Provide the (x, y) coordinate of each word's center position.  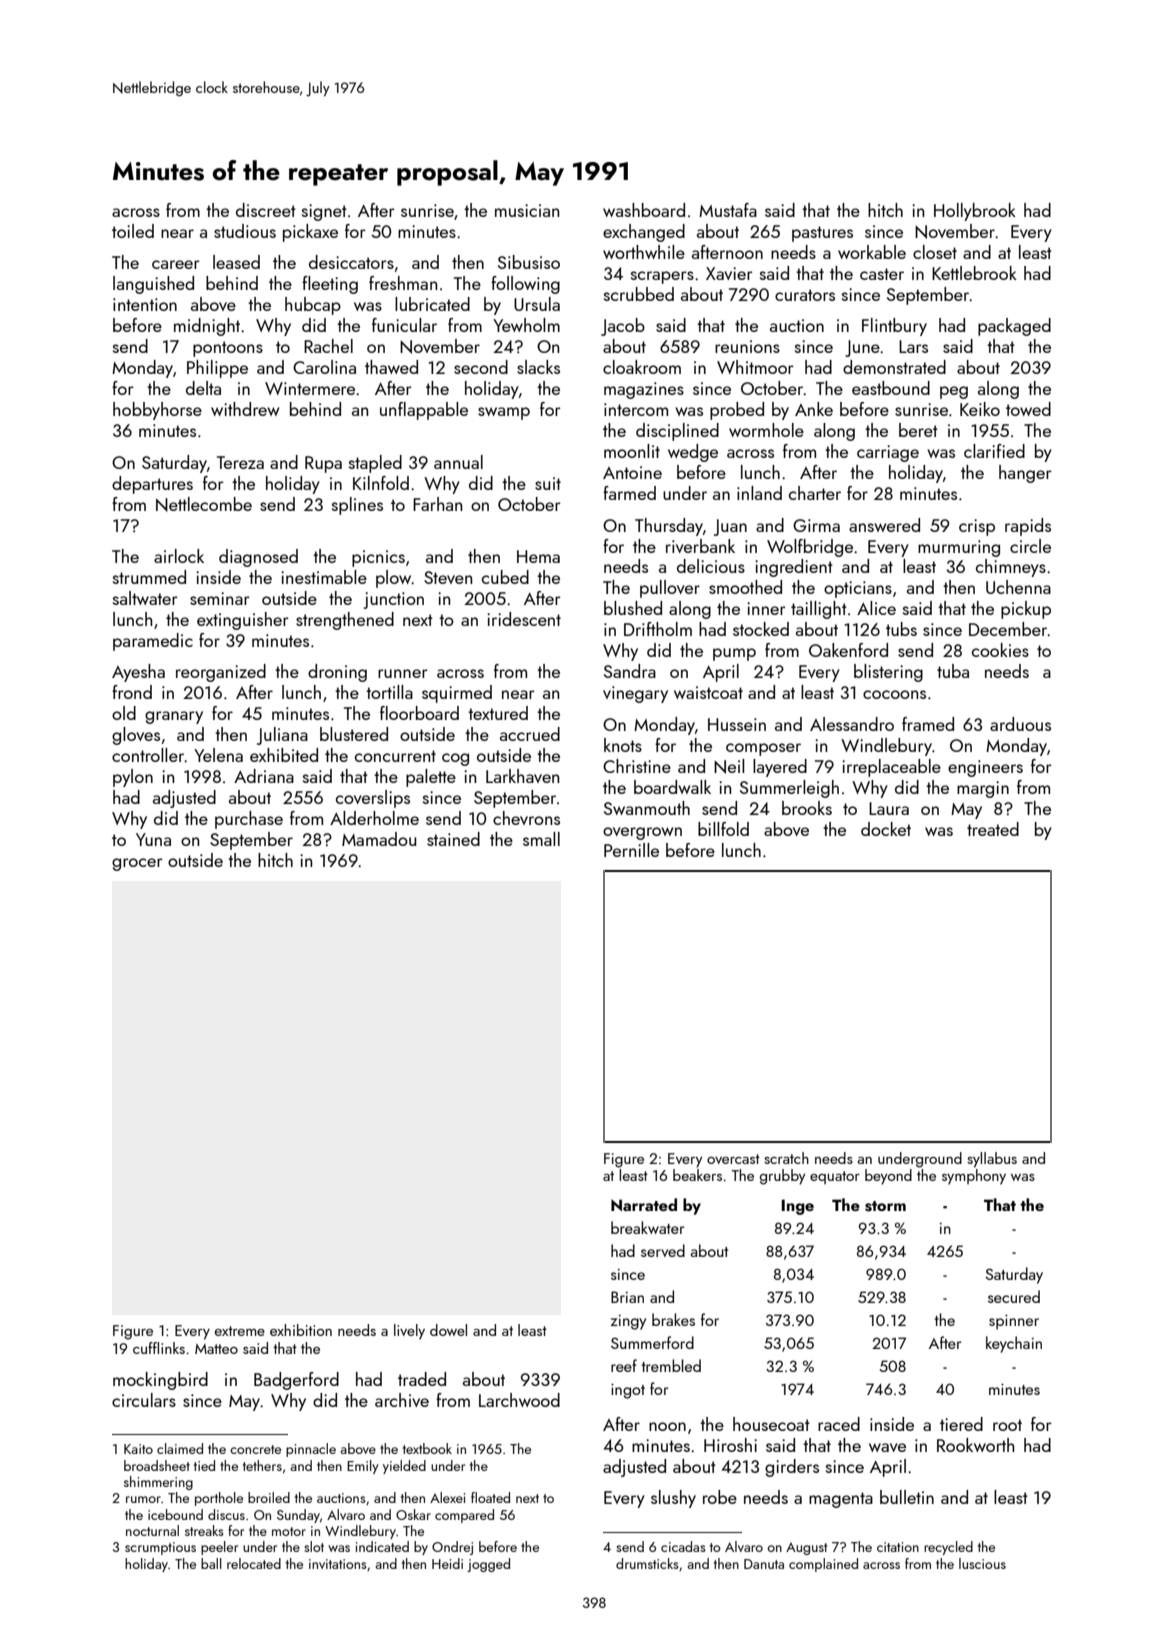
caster (882, 274)
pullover (670, 589)
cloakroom (642, 367)
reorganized (221, 673)
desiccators (351, 262)
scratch (786, 1158)
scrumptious (160, 1548)
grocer (137, 864)
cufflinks (159, 1348)
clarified (994, 451)
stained (453, 839)
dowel (448, 1330)
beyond (888, 1177)
